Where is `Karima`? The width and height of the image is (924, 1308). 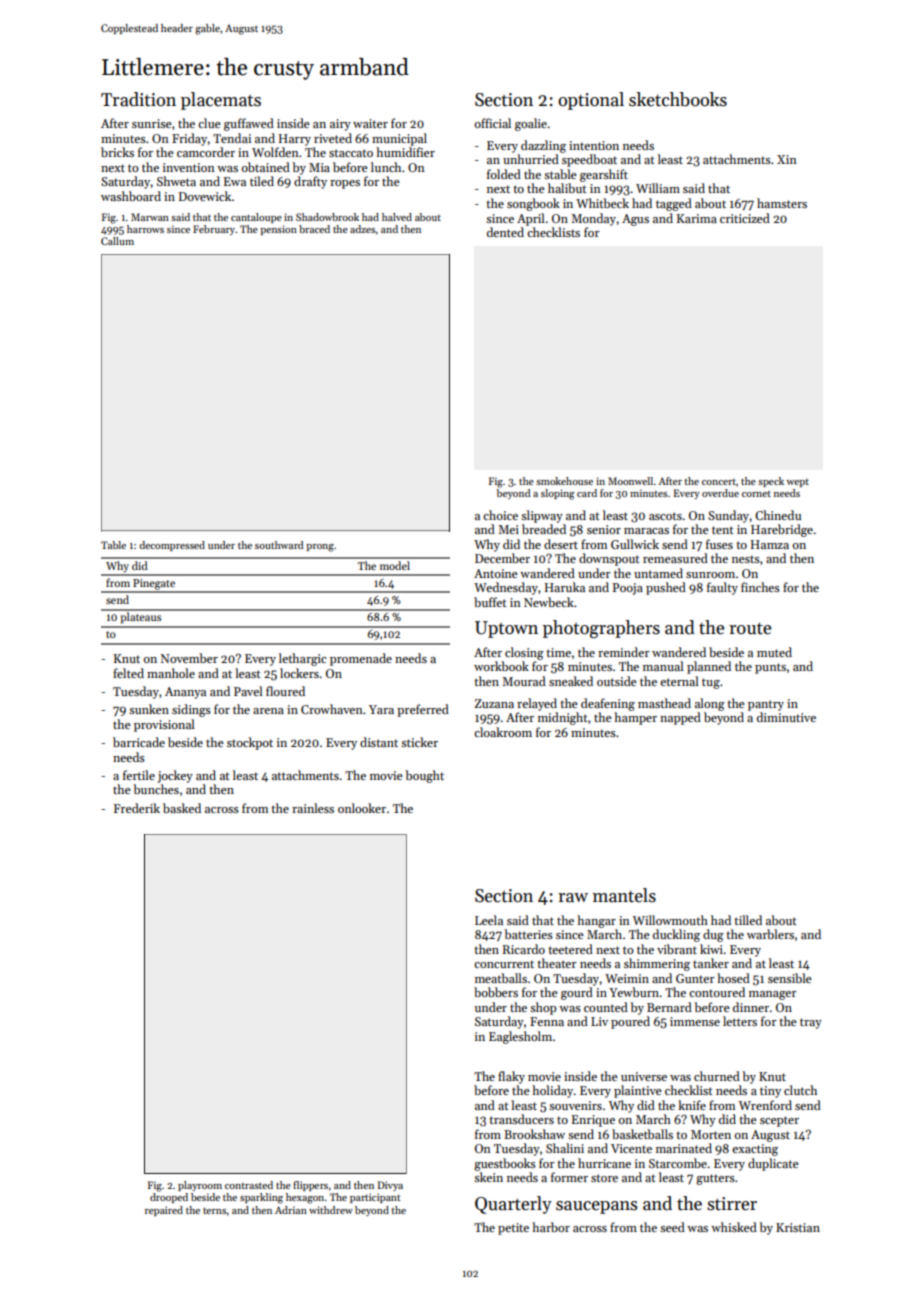 Karima is located at coordinates (697, 218).
